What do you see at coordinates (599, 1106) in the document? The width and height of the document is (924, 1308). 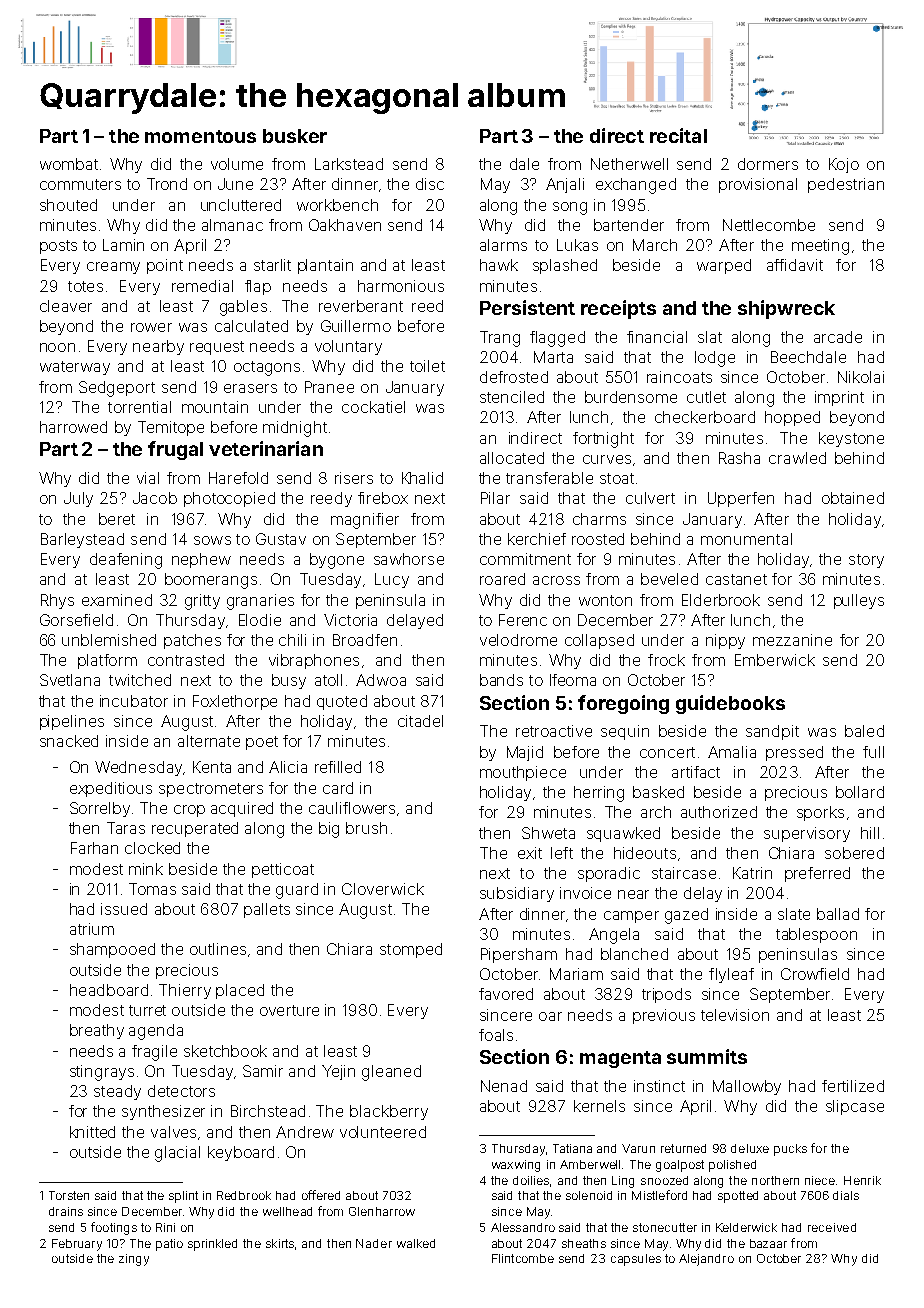 I see `kernels` at bounding box center [599, 1106].
